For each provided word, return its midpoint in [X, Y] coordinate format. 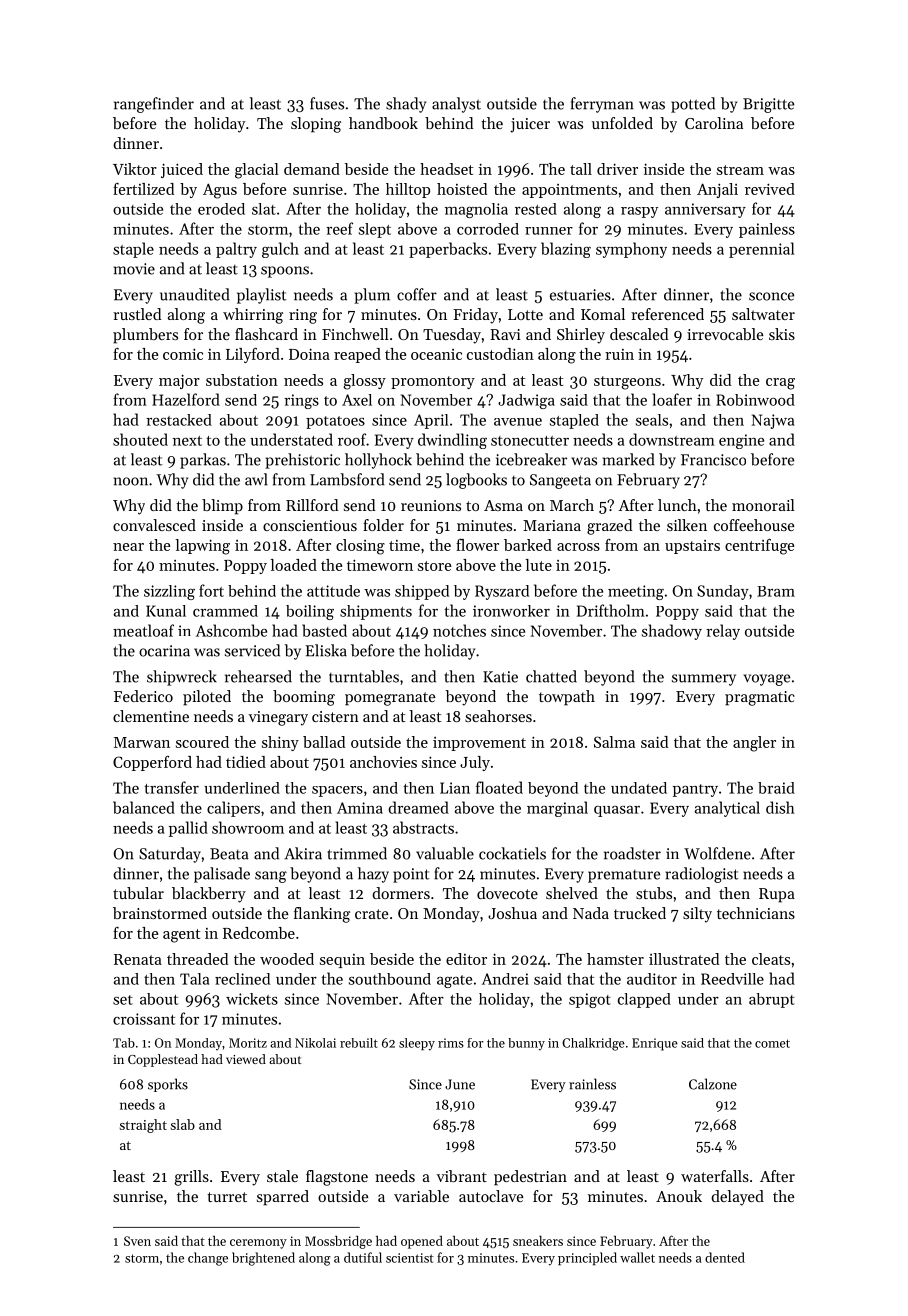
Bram [776, 591]
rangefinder [154, 105]
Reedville [732, 979]
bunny [526, 1044]
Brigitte [768, 105]
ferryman [602, 105]
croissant [144, 1019]
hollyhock [378, 461]
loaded [293, 565]
